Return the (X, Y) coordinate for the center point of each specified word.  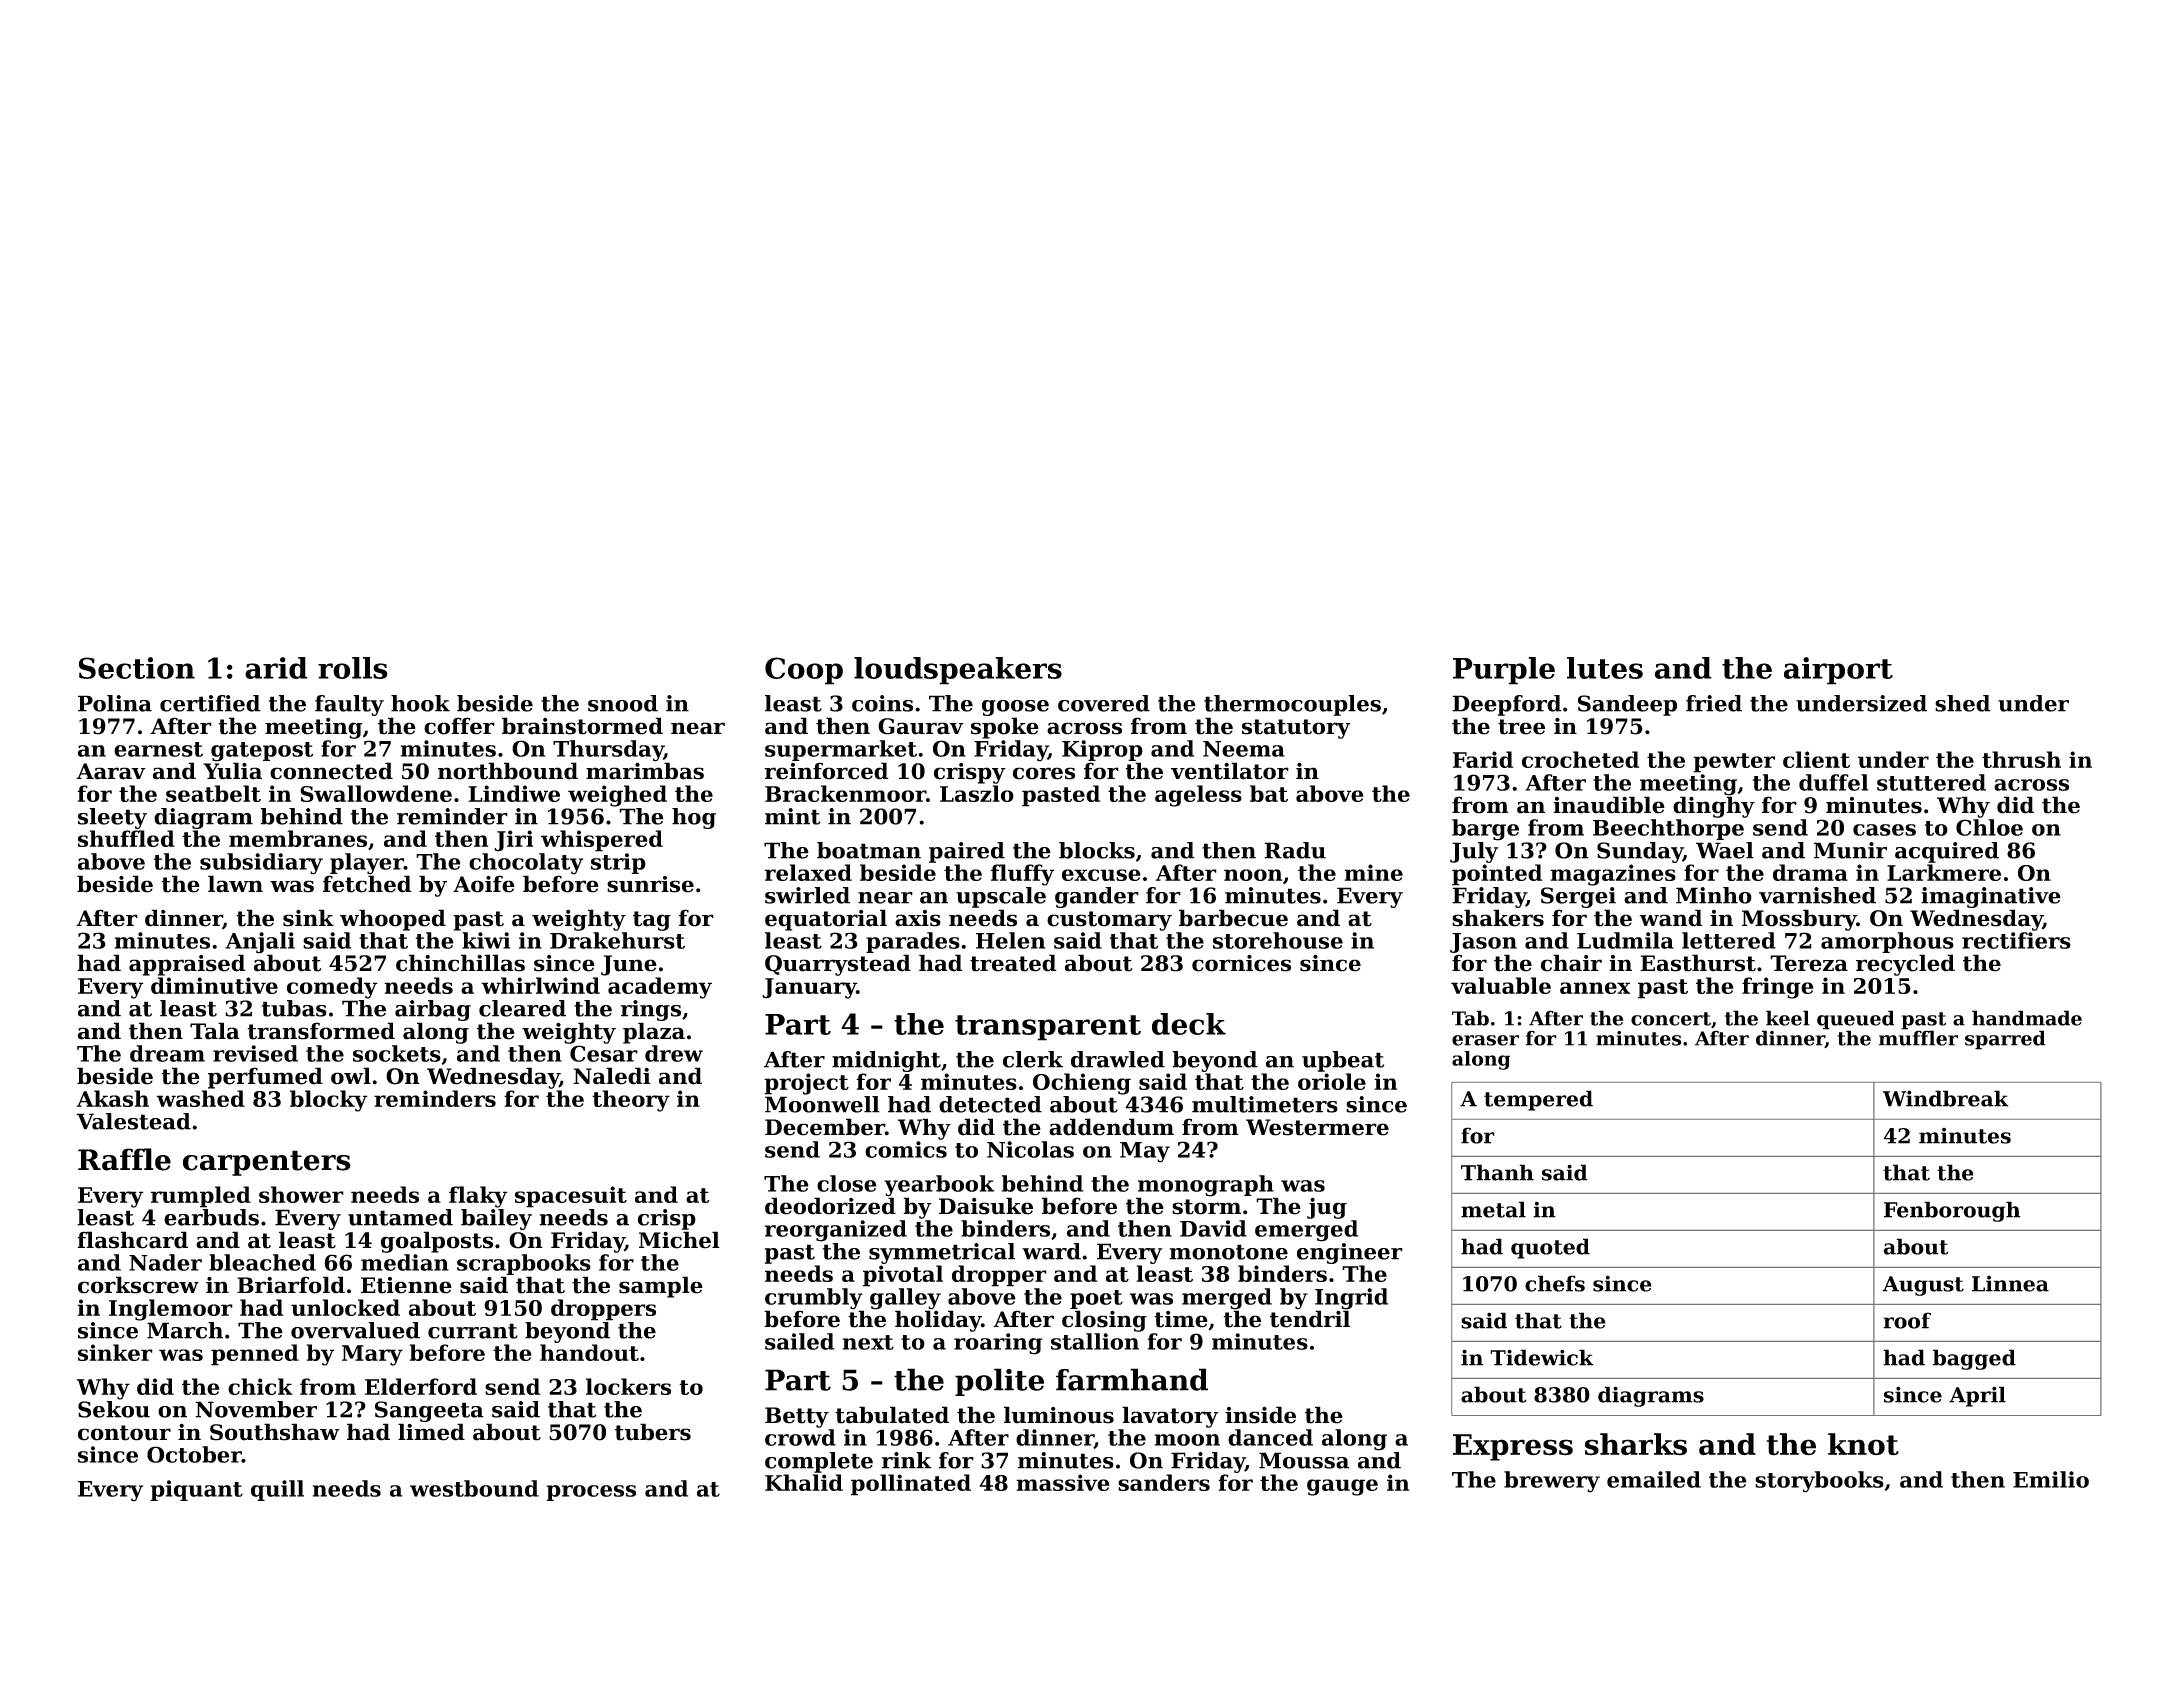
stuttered (1931, 782)
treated (1013, 963)
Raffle (124, 1159)
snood (623, 703)
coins (882, 703)
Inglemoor (171, 1310)
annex (1595, 988)
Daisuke (986, 1206)
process (591, 1493)
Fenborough (1952, 1211)
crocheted (1580, 759)
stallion (1095, 1341)
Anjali (260, 943)
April (1977, 1396)
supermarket (841, 750)
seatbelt (213, 793)
